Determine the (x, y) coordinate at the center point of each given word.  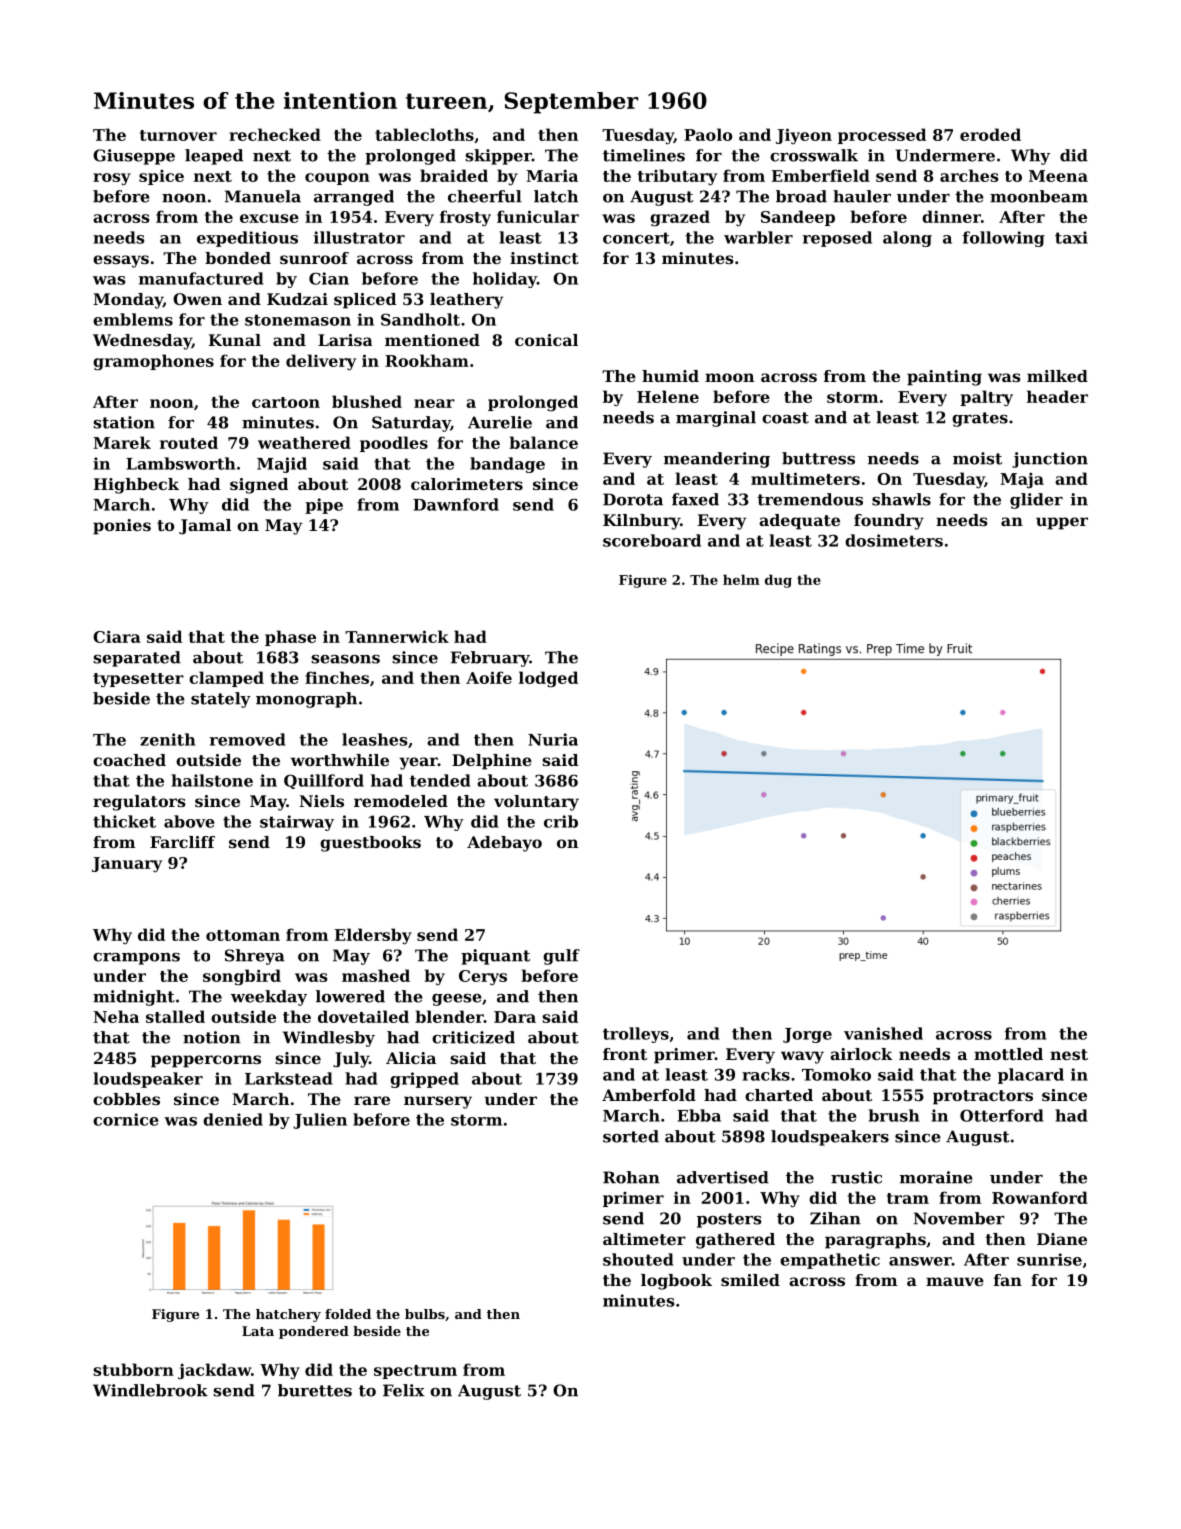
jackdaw (214, 1371)
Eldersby (373, 936)
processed (882, 136)
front (625, 1054)
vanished (883, 1033)
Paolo (708, 134)
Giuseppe (134, 157)
